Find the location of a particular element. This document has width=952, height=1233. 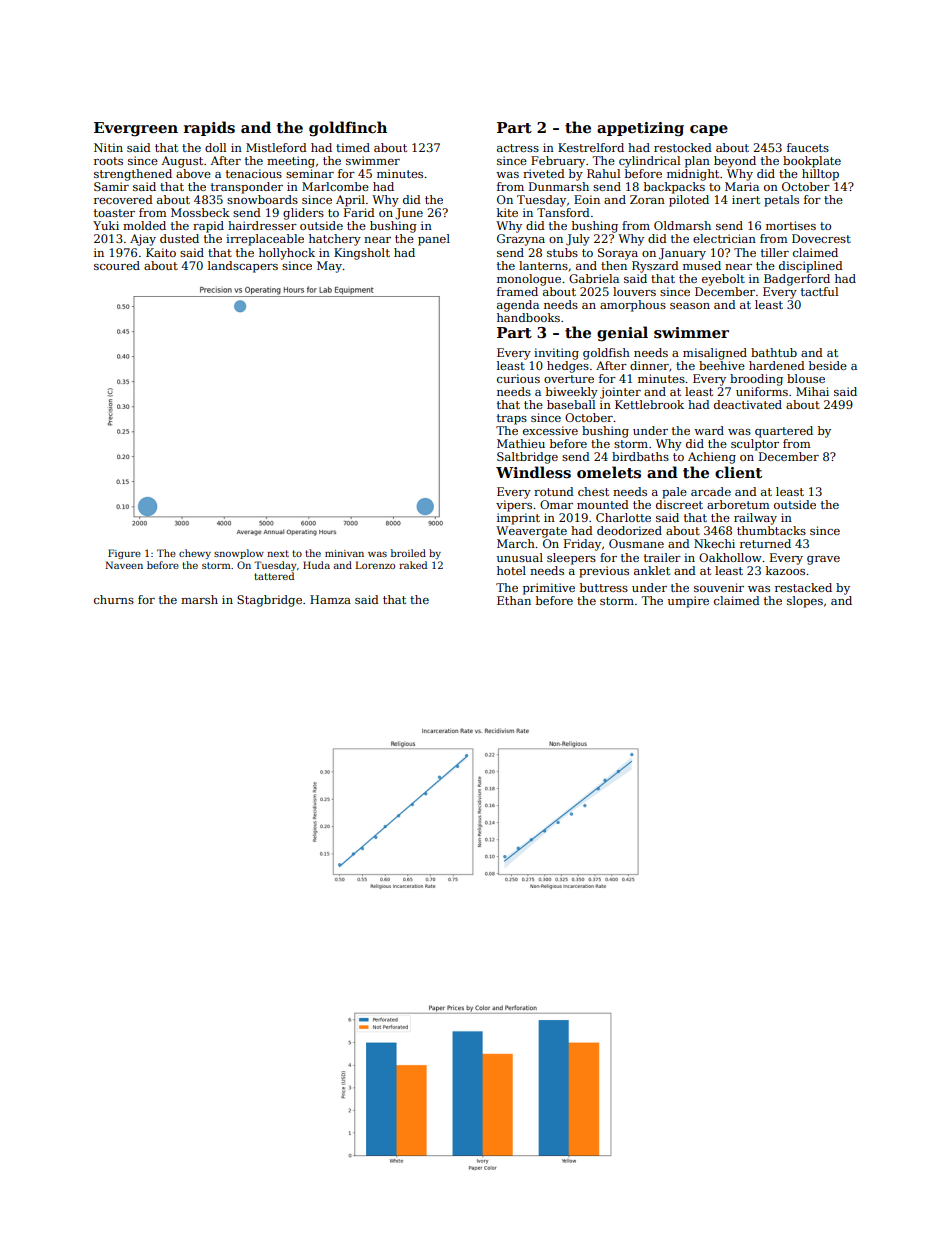

chewy is located at coordinates (195, 554).
